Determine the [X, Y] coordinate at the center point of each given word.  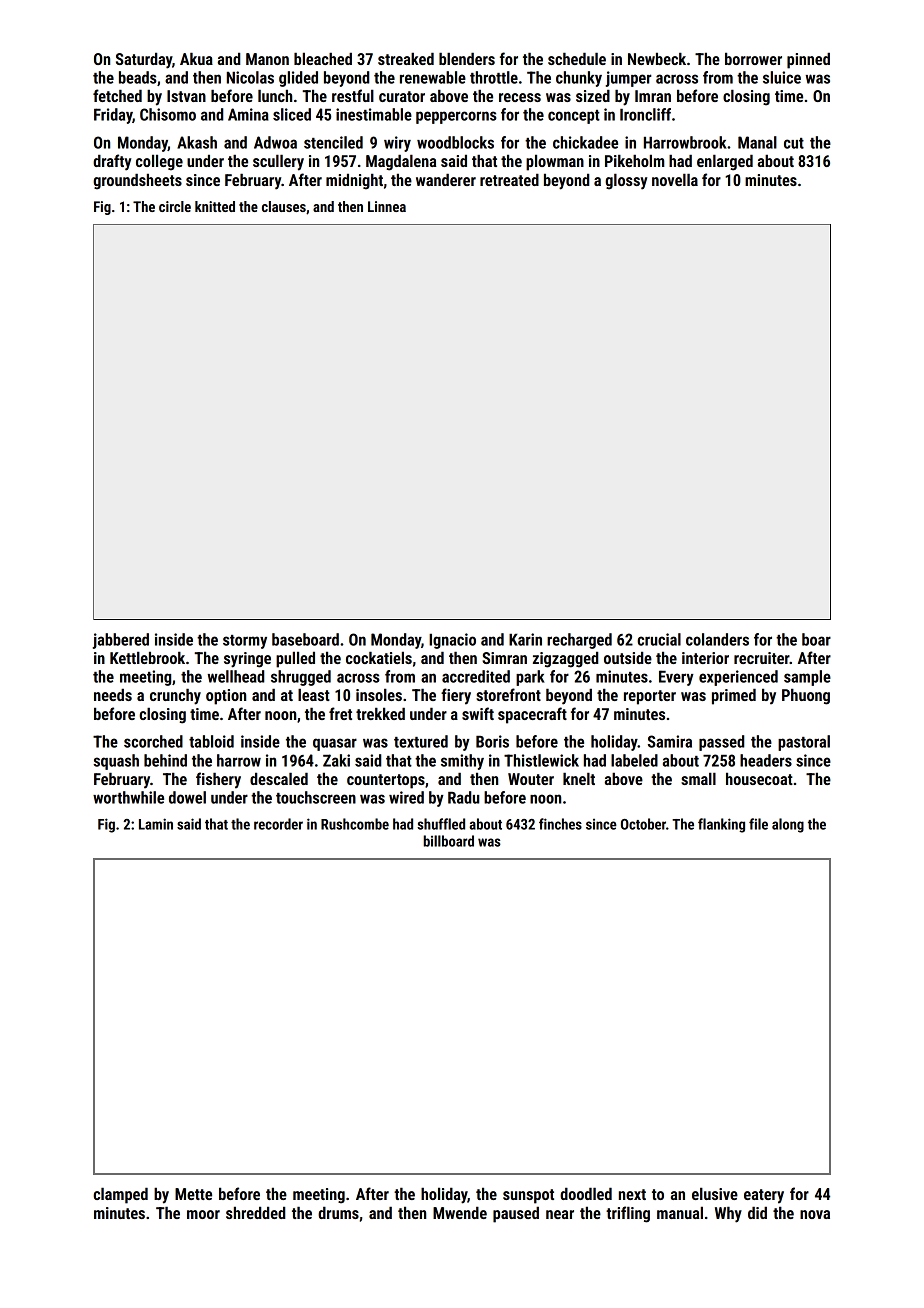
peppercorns [456, 117]
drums [338, 1212]
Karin [525, 639]
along [788, 825]
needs [113, 694]
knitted [215, 206]
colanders [717, 639]
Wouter [531, 779]
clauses [284, 206]
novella [675, 179]
